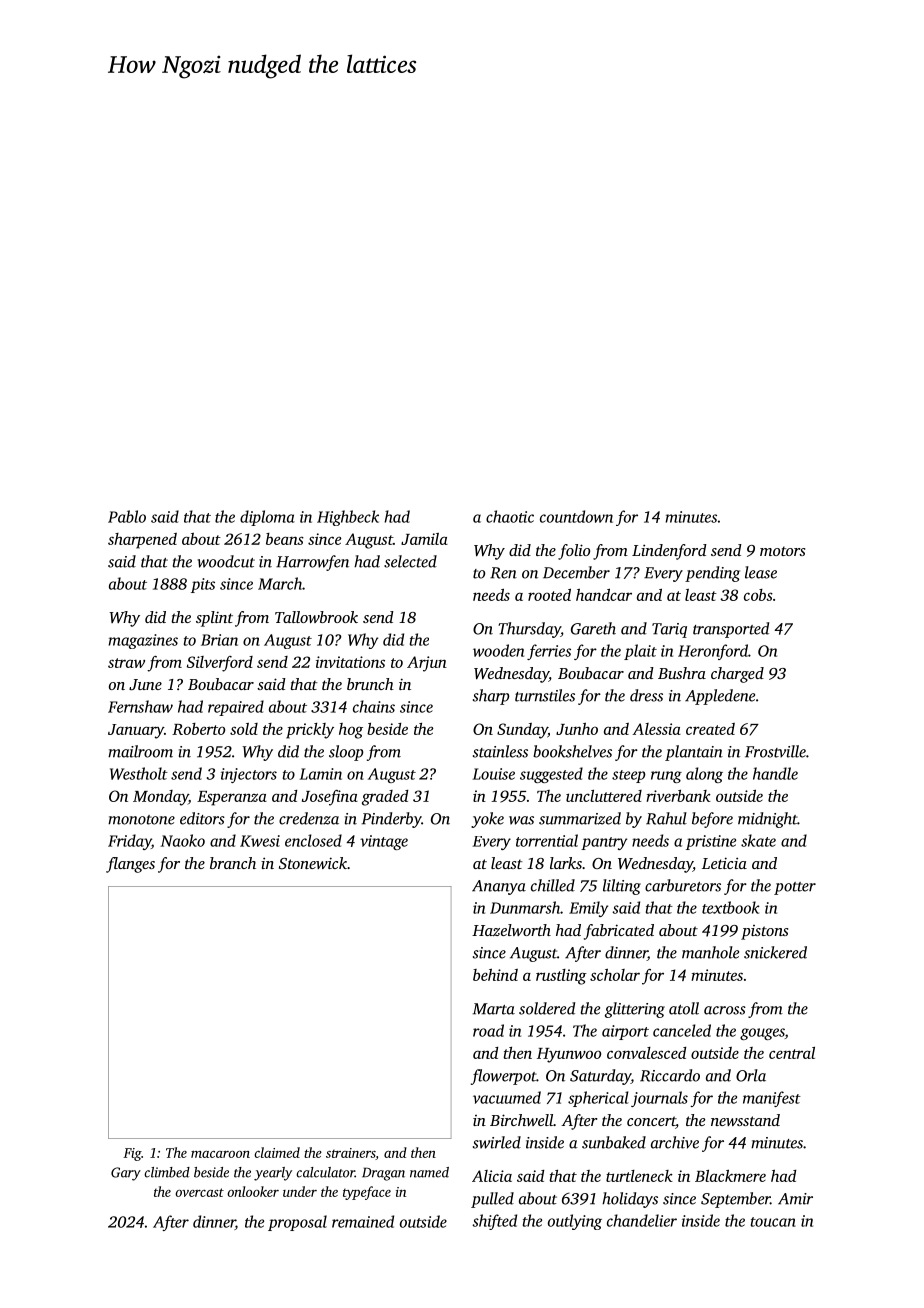 Image resolution: width=924 pixels, height=1308 pixels. I want to click on remained, so click(363, 1221).
